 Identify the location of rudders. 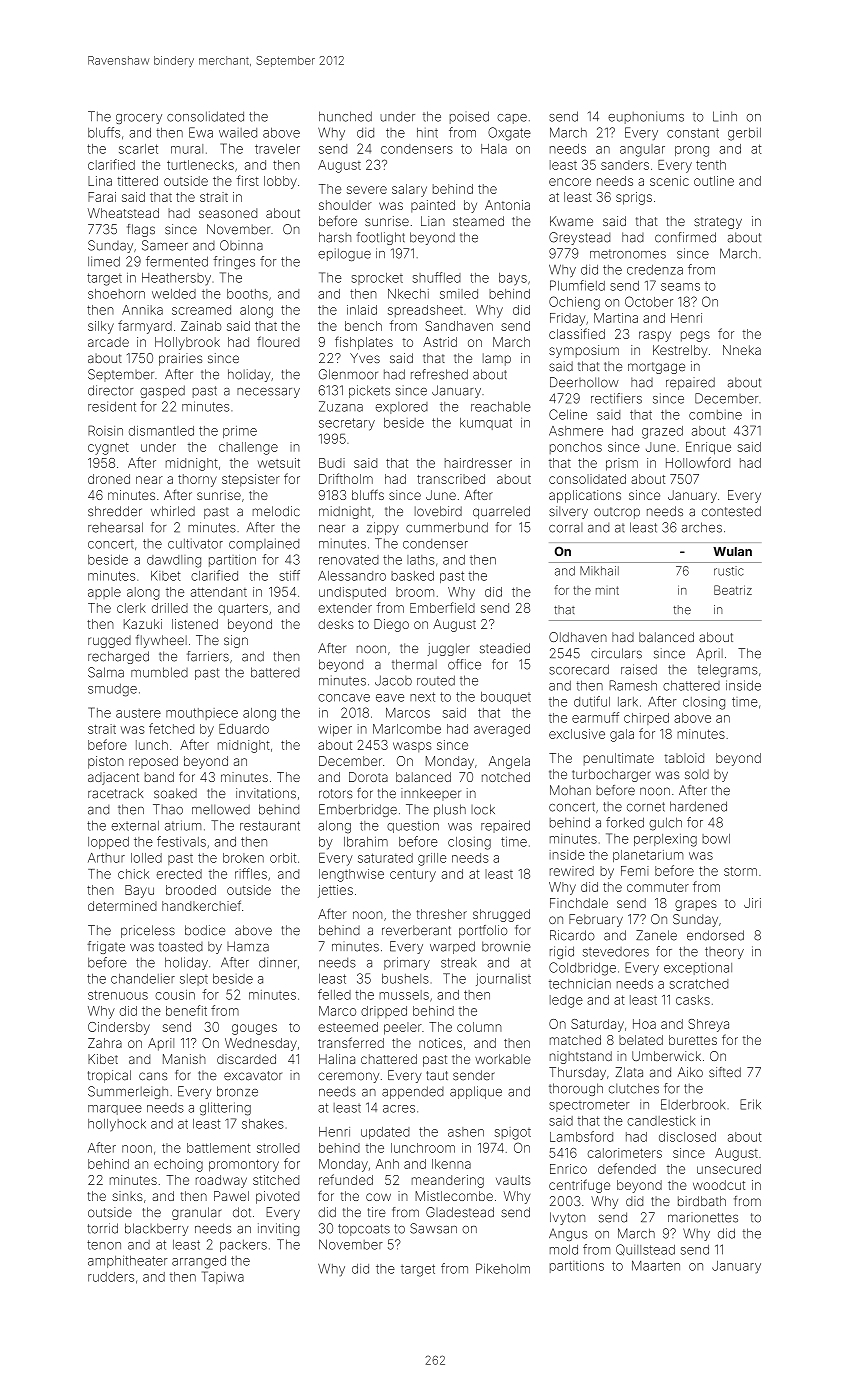
(111, 1277).
